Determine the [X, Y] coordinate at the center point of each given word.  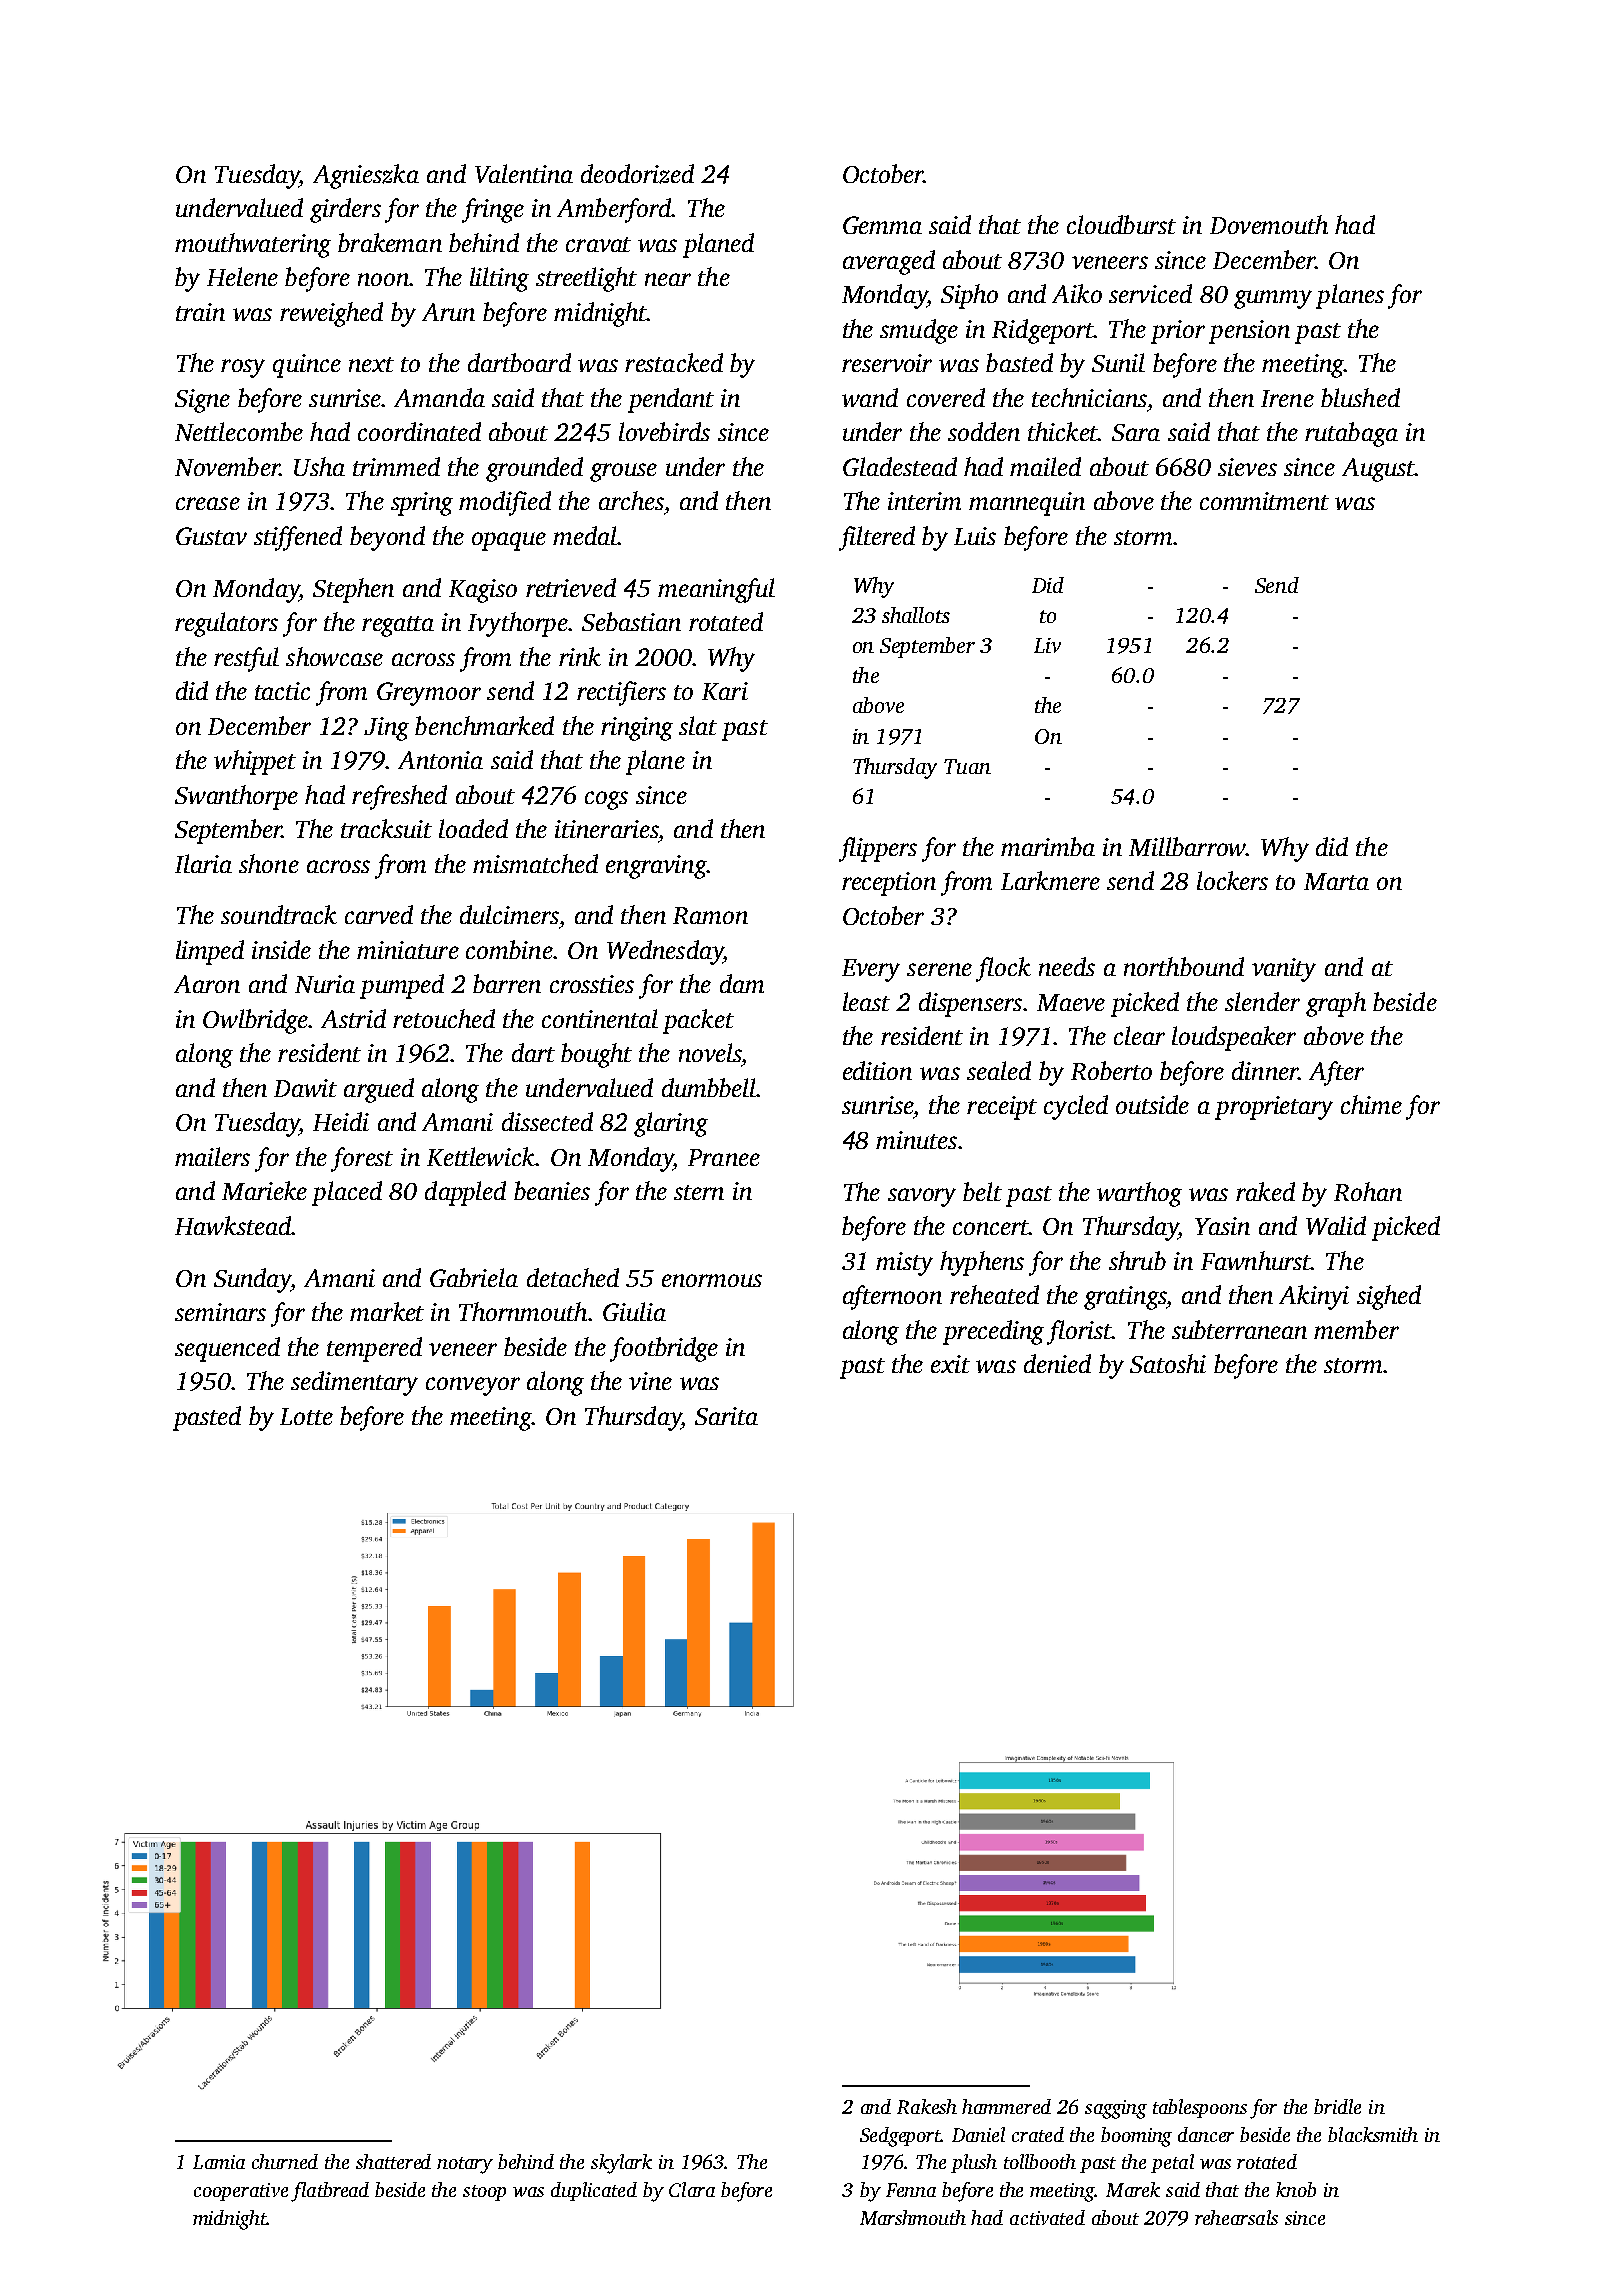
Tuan [967, 766]
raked [1265, 1191]
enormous [712, 1280]
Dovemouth [1269, 224]
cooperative [241, 2192]
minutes [916, 1140]
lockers [1232, 880]
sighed [1389, 1297]
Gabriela [474, 1277]
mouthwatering [253, 245]
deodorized [637, 174]
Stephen [353, 590]
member [1356, 1329]
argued [379, 1090]
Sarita [726, 1416]
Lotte [306, 1416]
